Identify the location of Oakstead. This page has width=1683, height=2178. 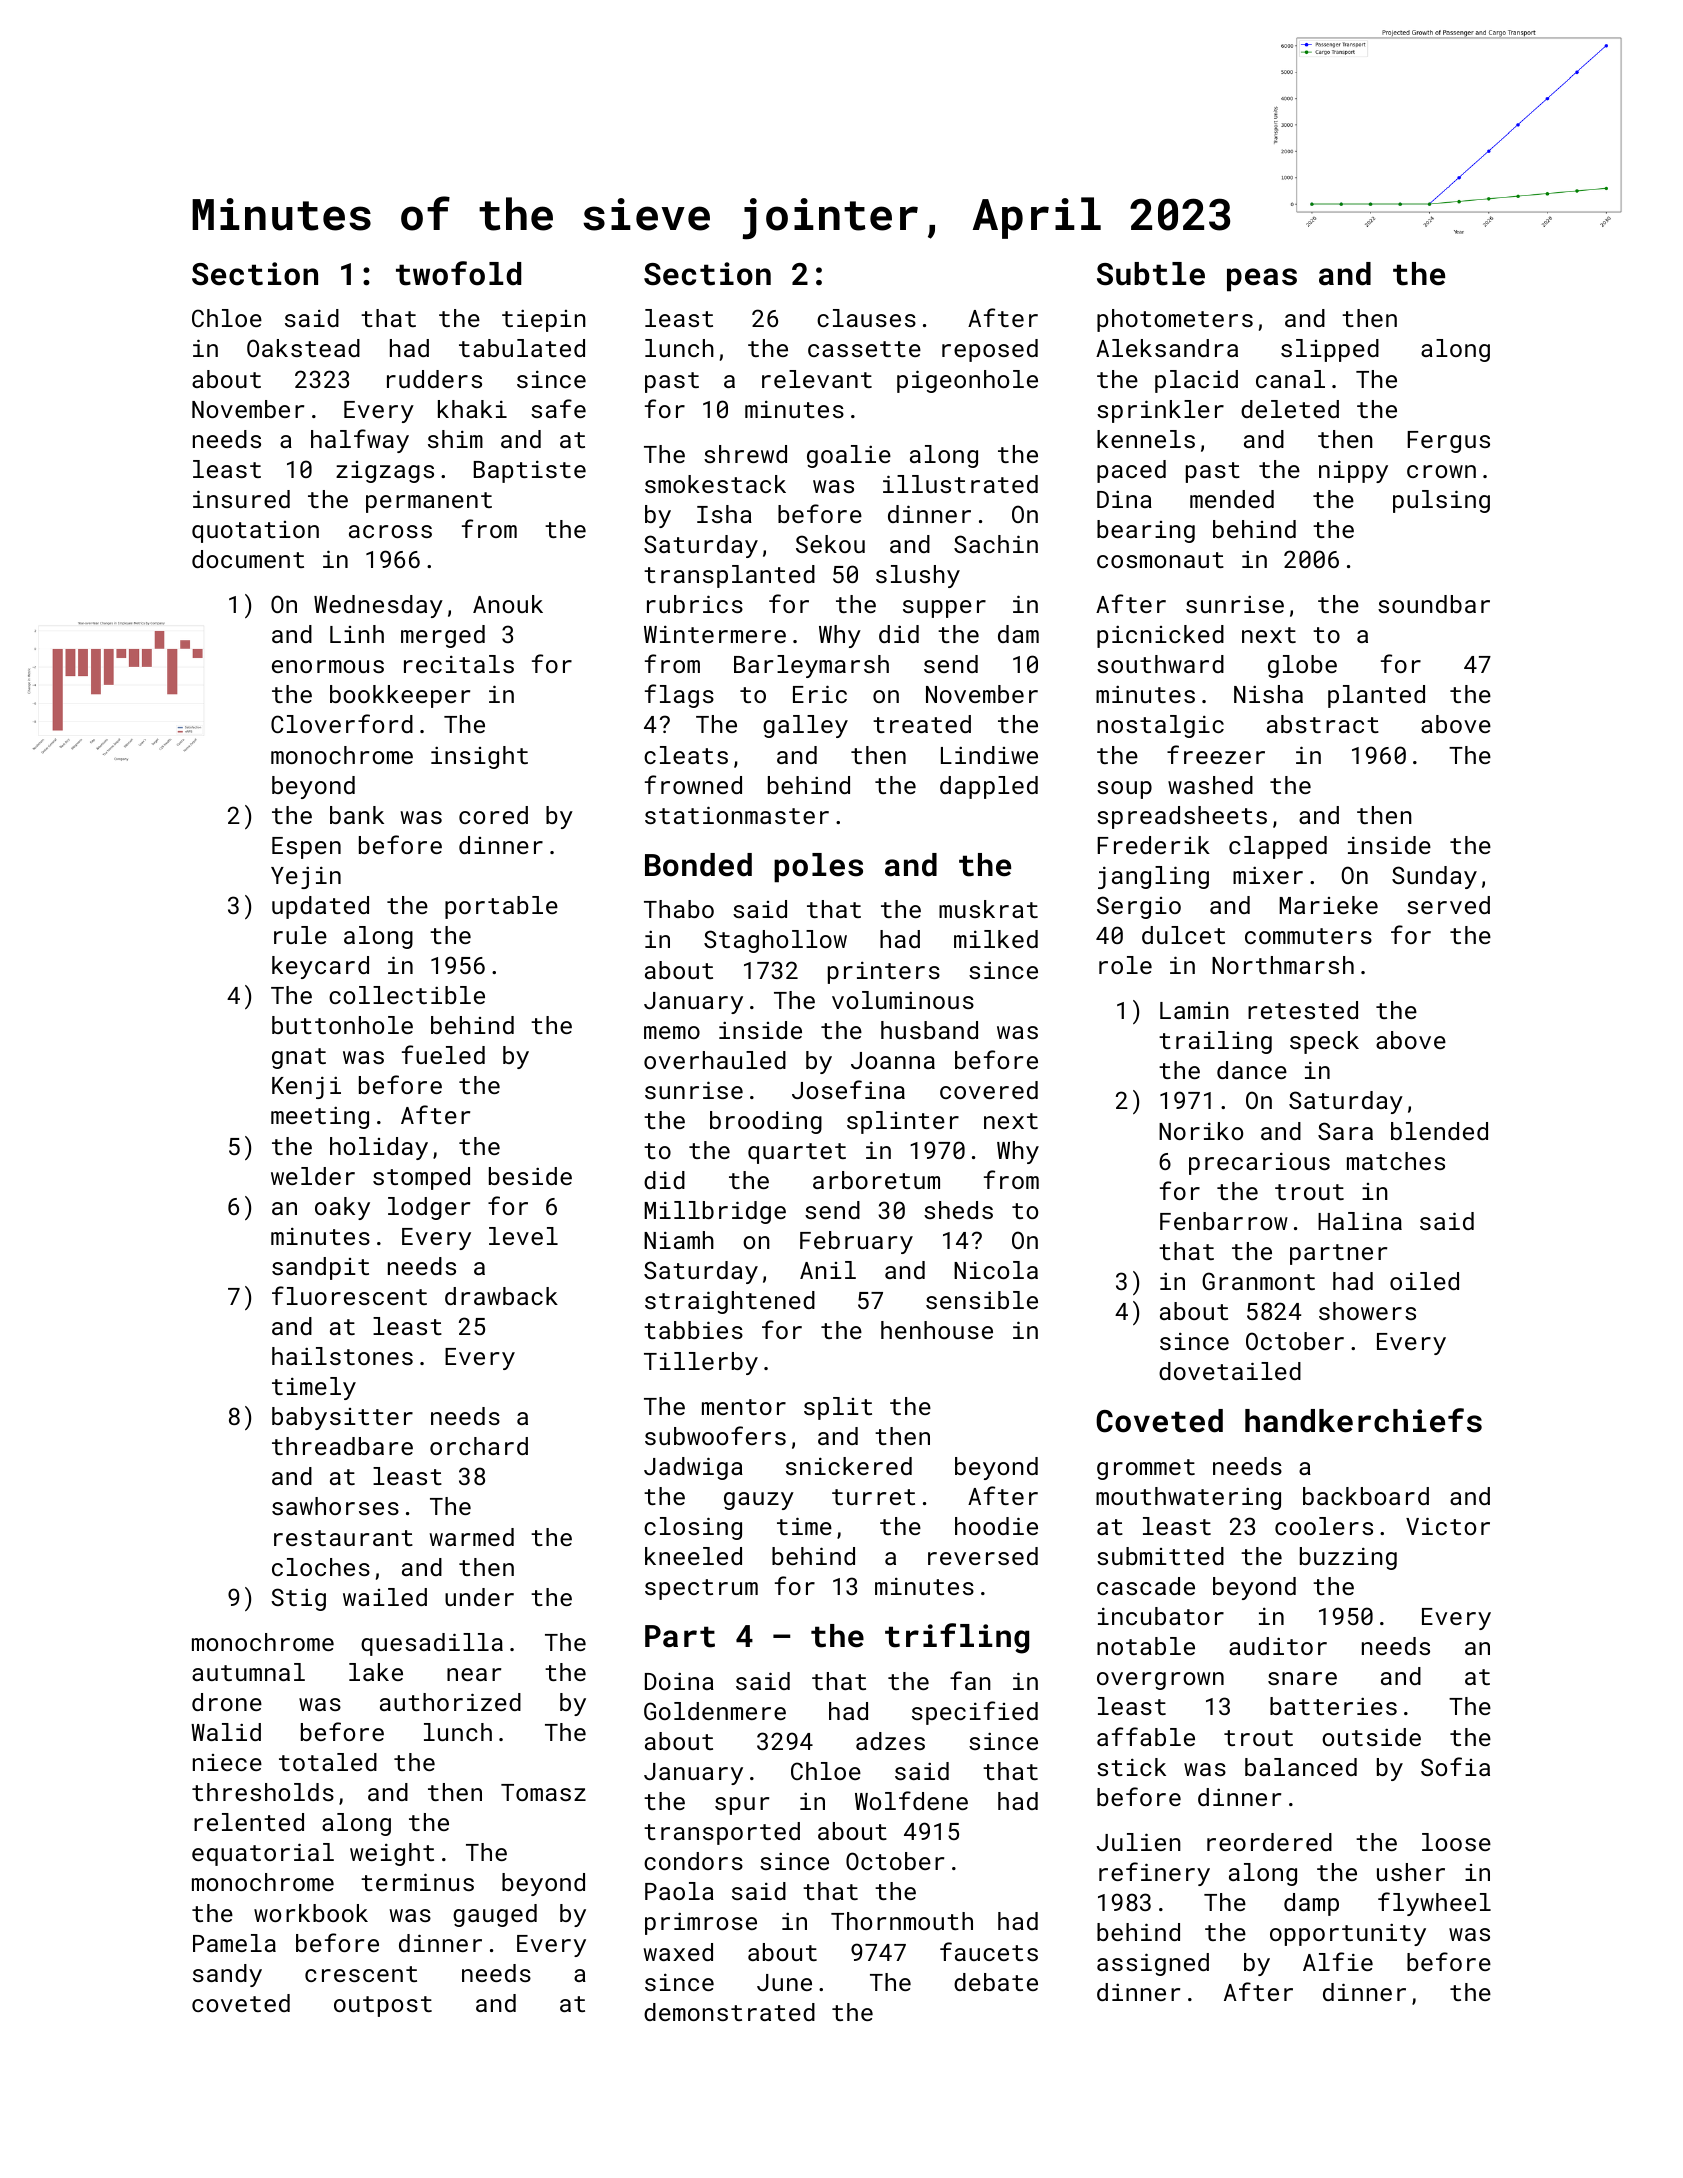
(303, 348).
